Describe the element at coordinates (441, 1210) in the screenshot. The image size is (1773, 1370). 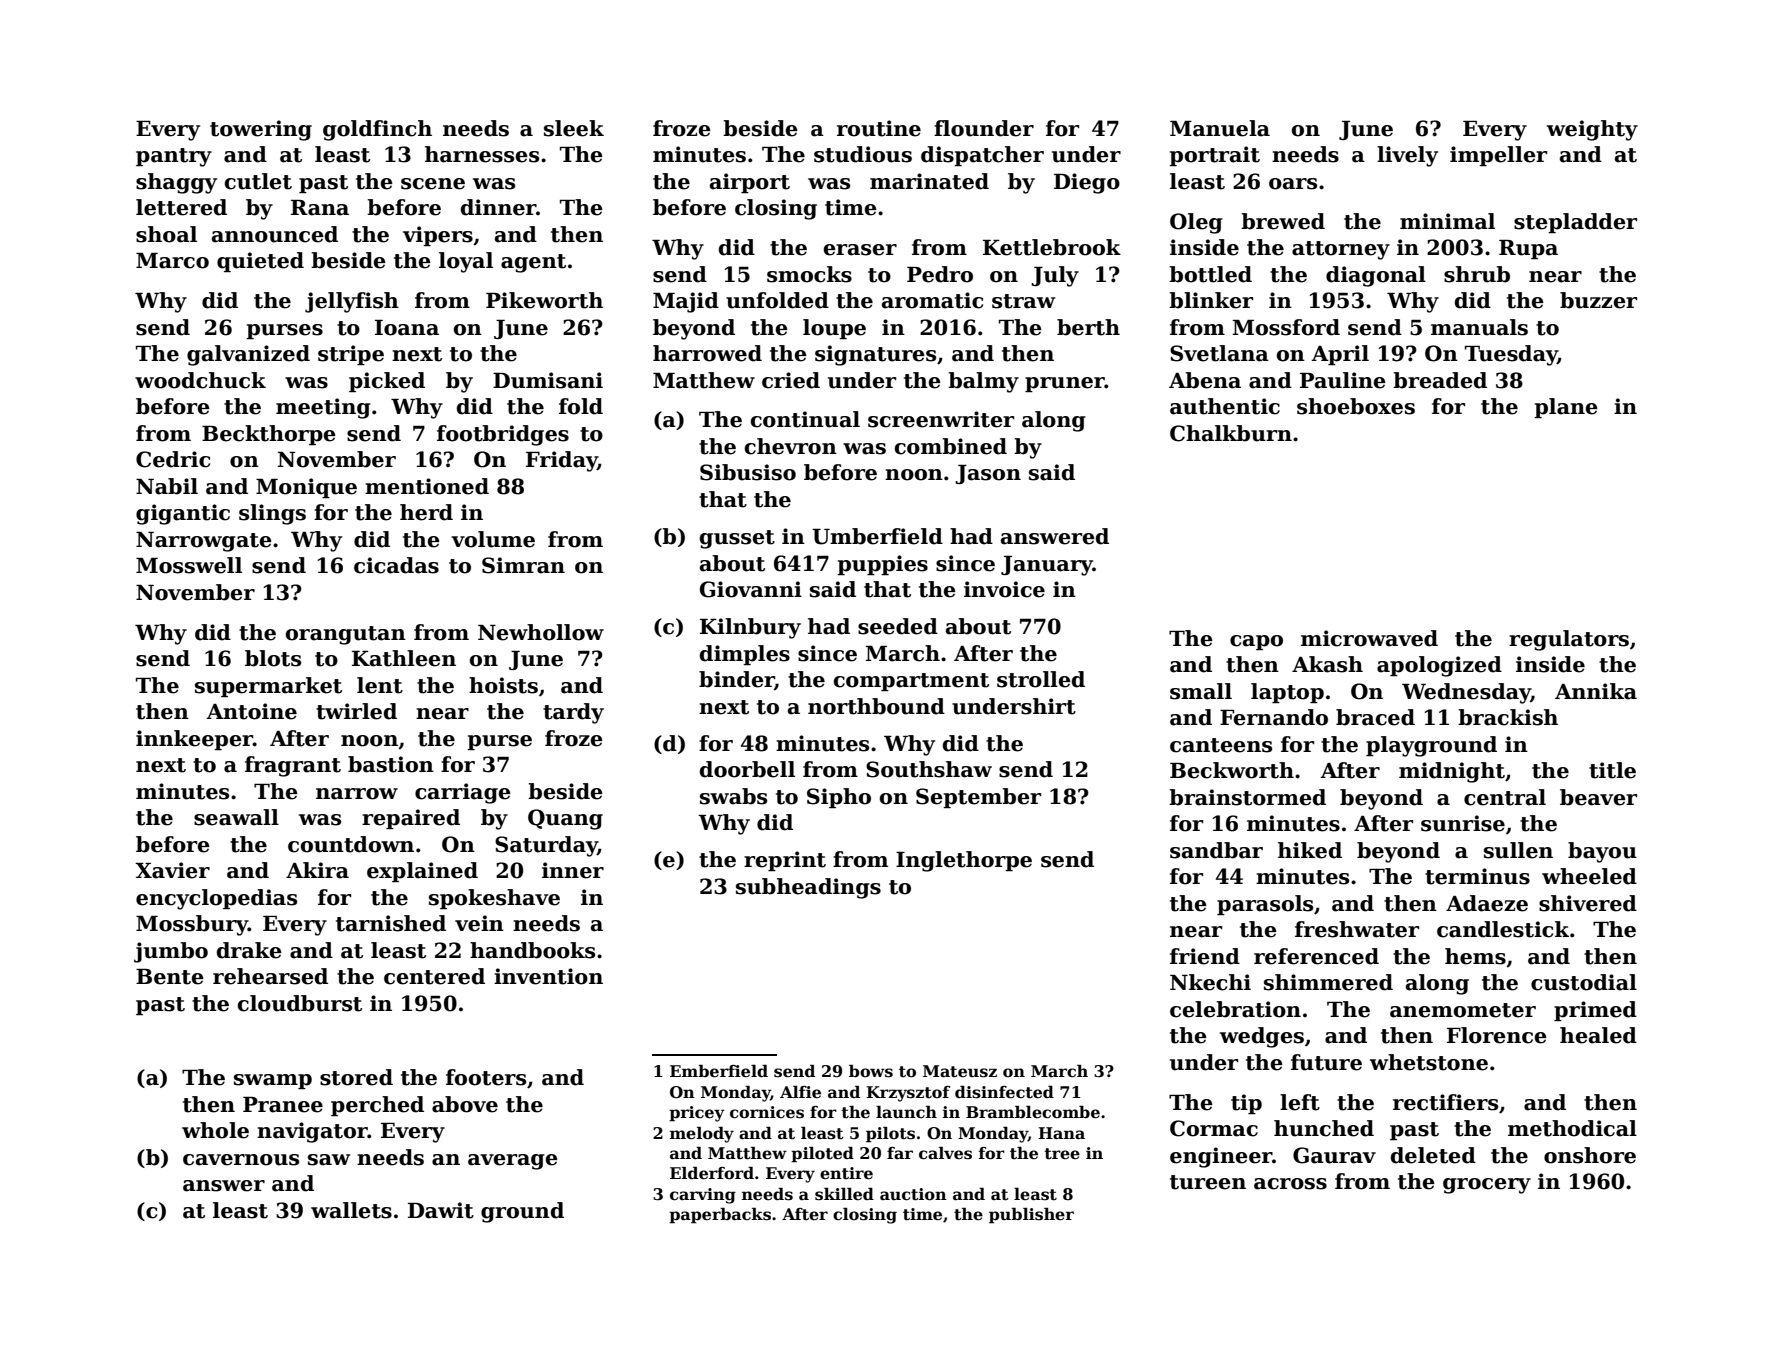
I see `Dawit` at that location.
